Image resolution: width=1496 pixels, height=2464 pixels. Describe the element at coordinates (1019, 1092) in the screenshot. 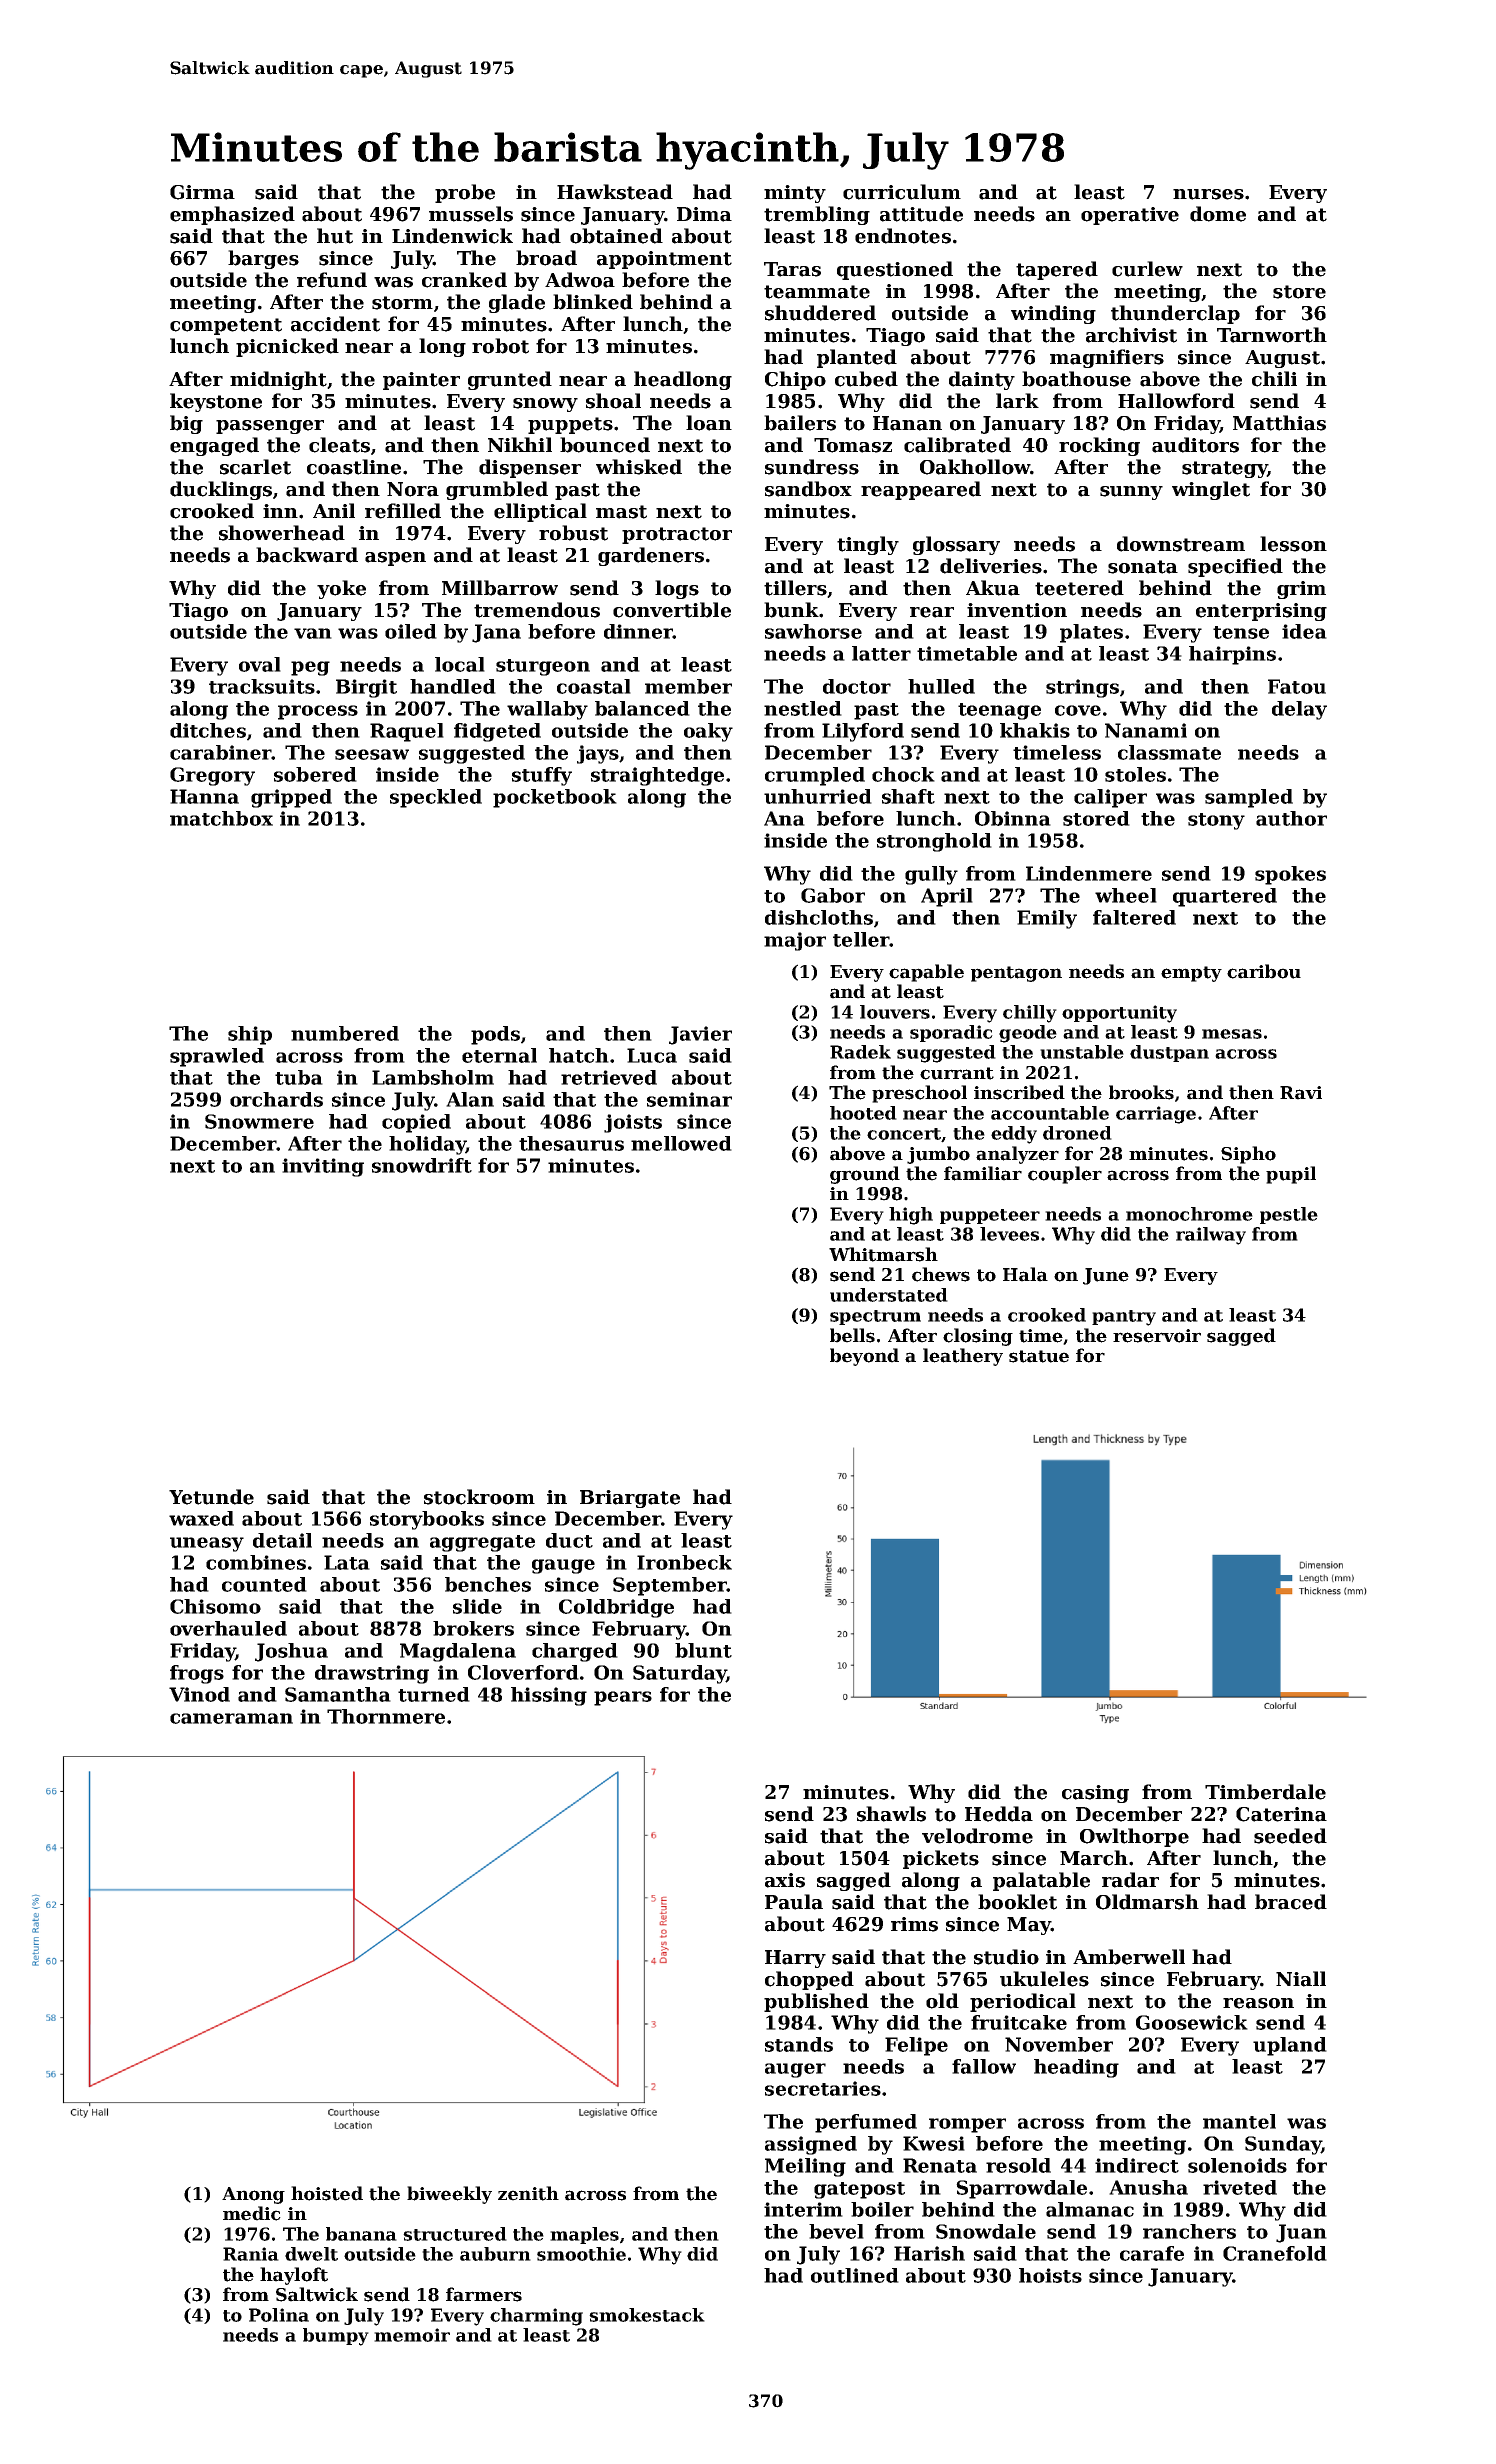

I see `inscribed` at that location.
